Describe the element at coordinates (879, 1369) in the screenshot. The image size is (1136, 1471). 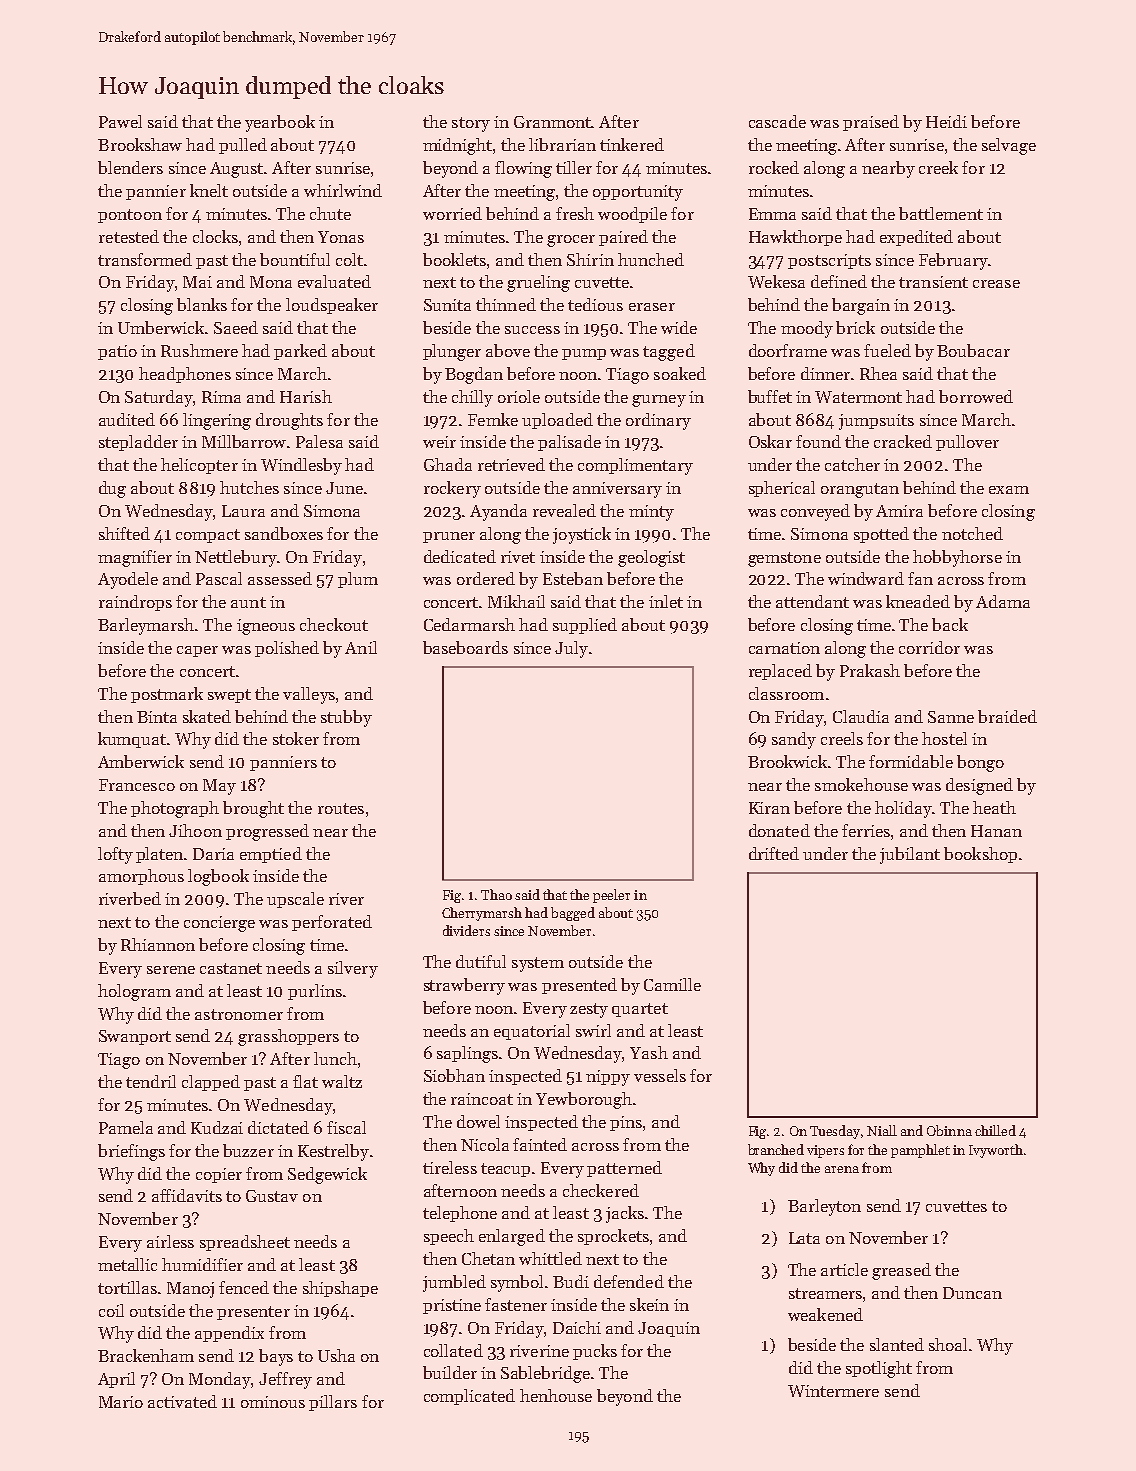
I see `spotlight` at that location.
